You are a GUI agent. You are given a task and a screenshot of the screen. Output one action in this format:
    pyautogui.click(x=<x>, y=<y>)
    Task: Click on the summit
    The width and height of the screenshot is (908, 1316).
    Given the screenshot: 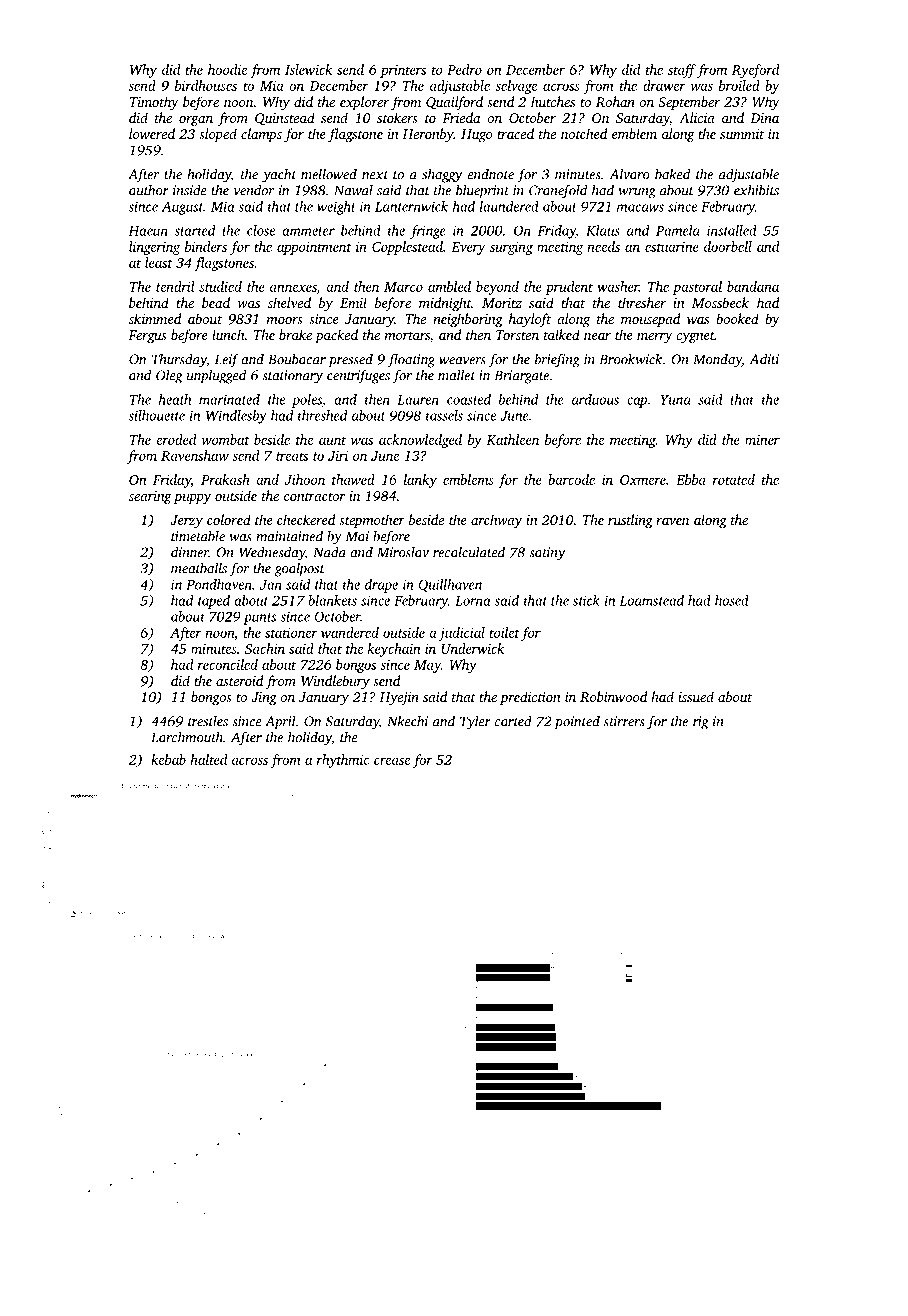 What is the action you would take?
    pyautogui.click(x=742, y=134)
